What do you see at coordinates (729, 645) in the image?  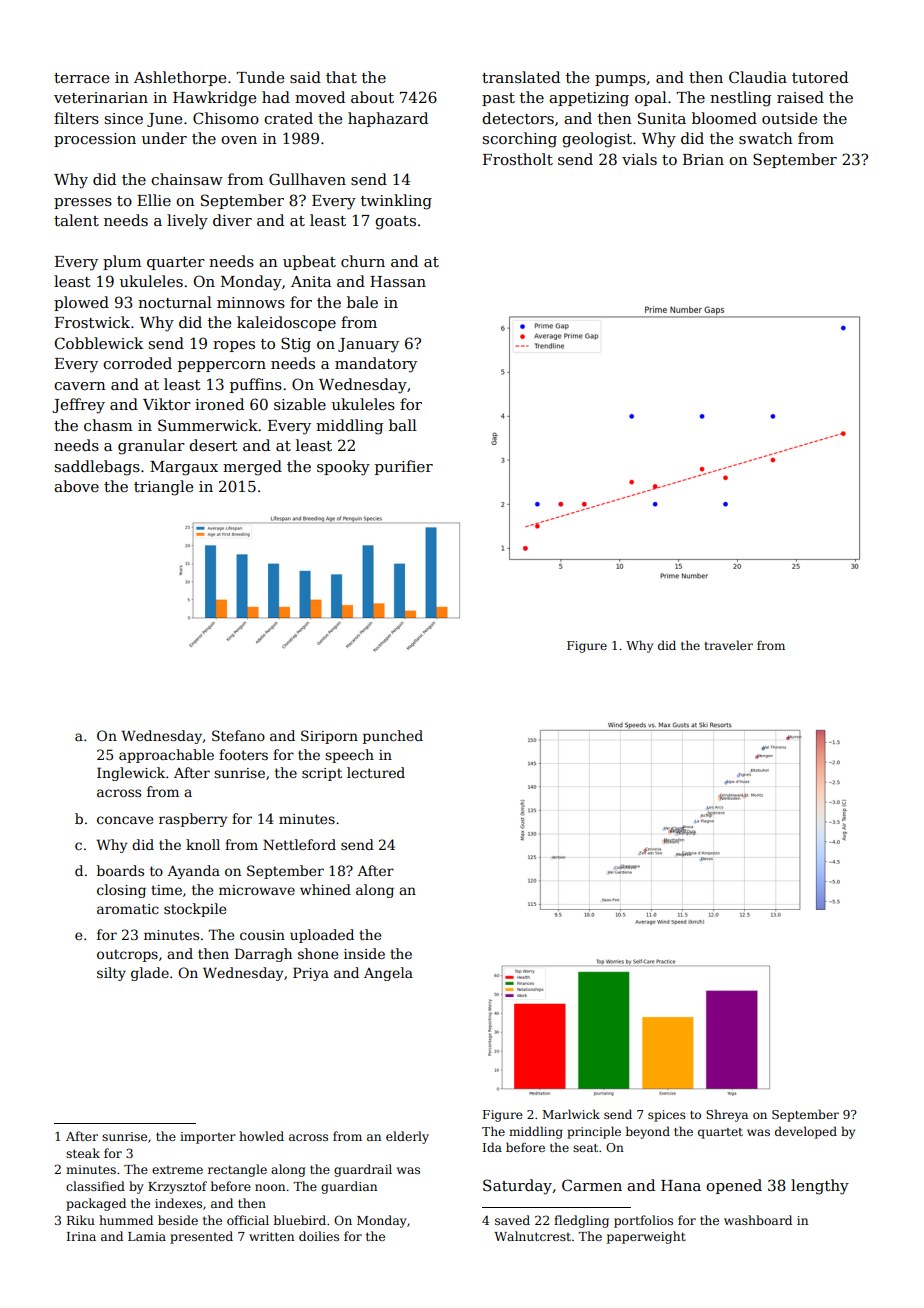 I see `traveler` at bounding box center [729, 645].
